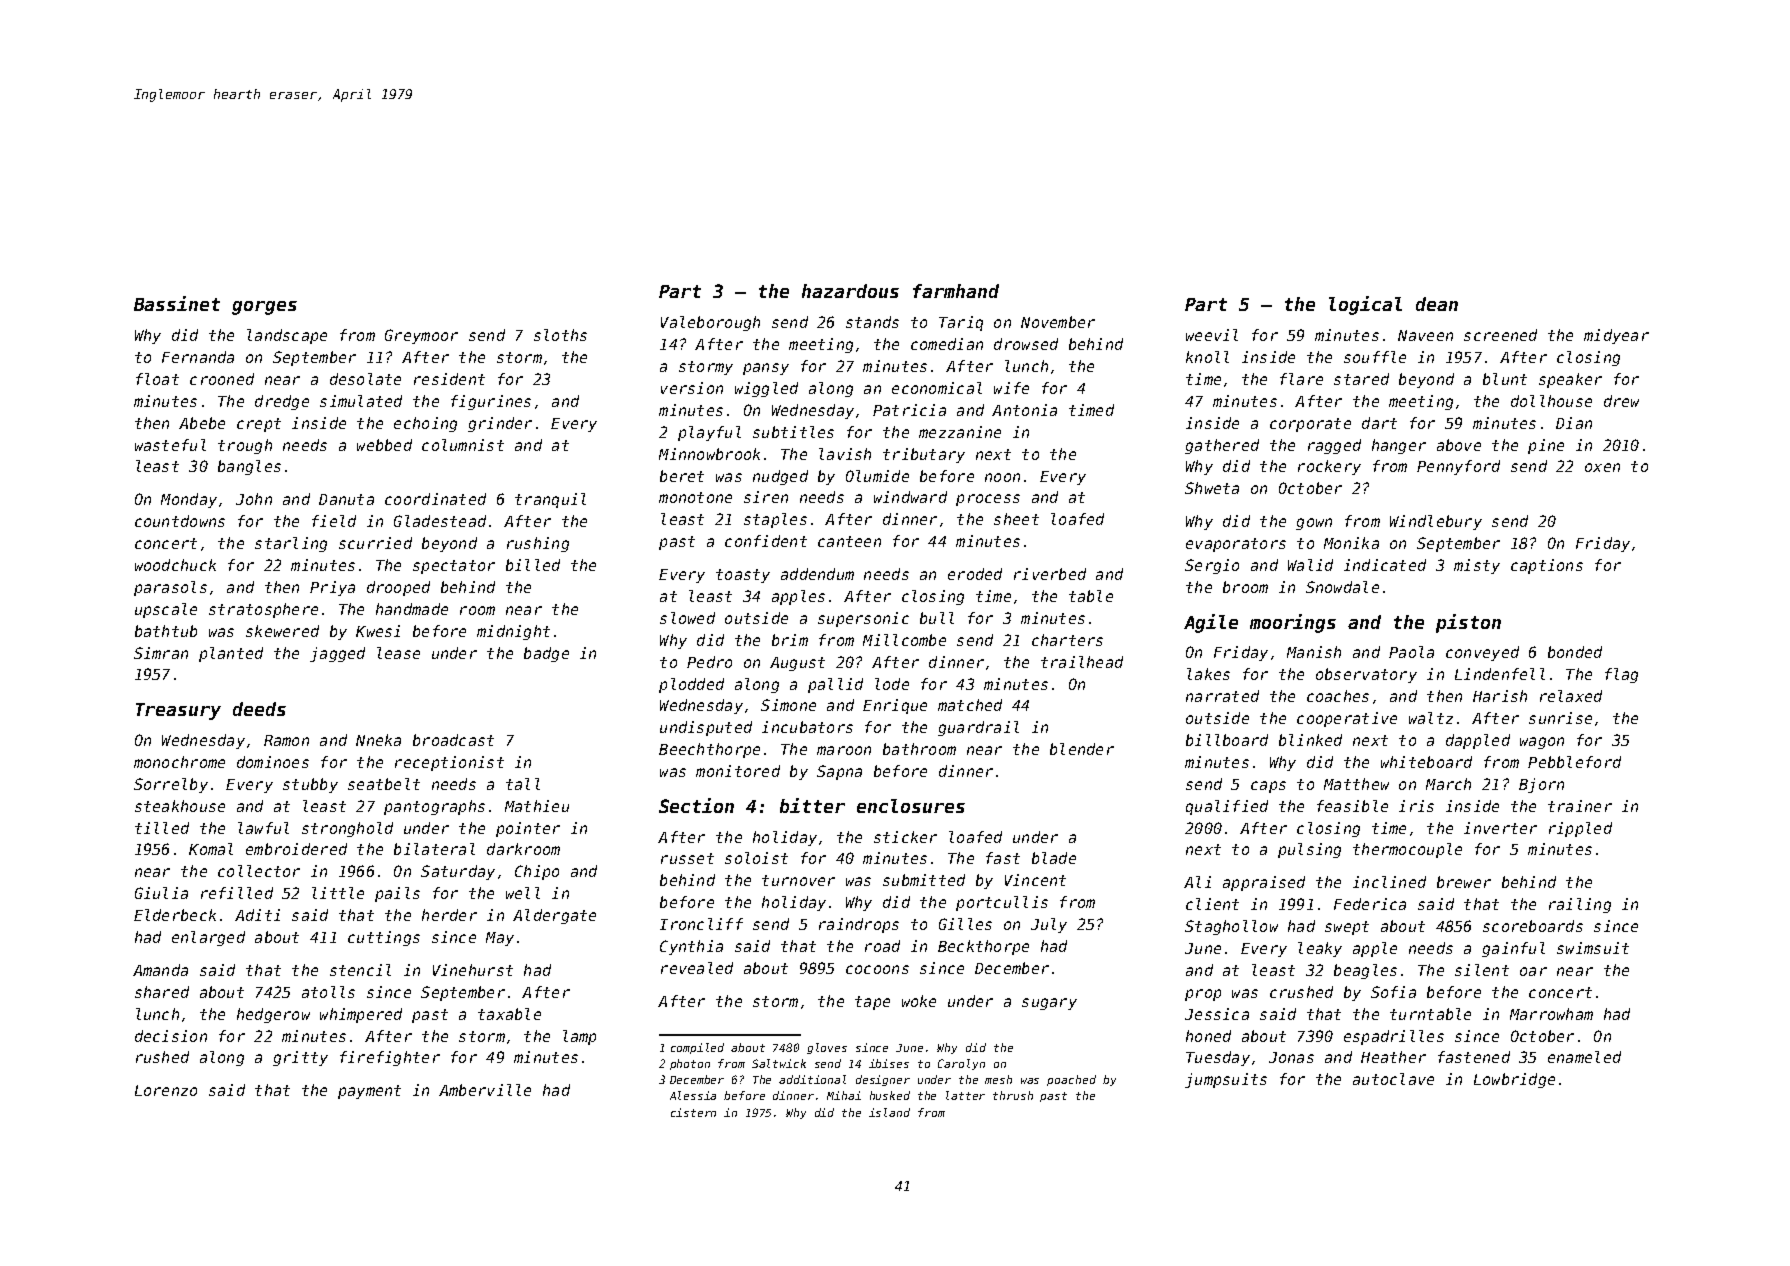  I want to click on Lorenzo, so click(166, 1090).
